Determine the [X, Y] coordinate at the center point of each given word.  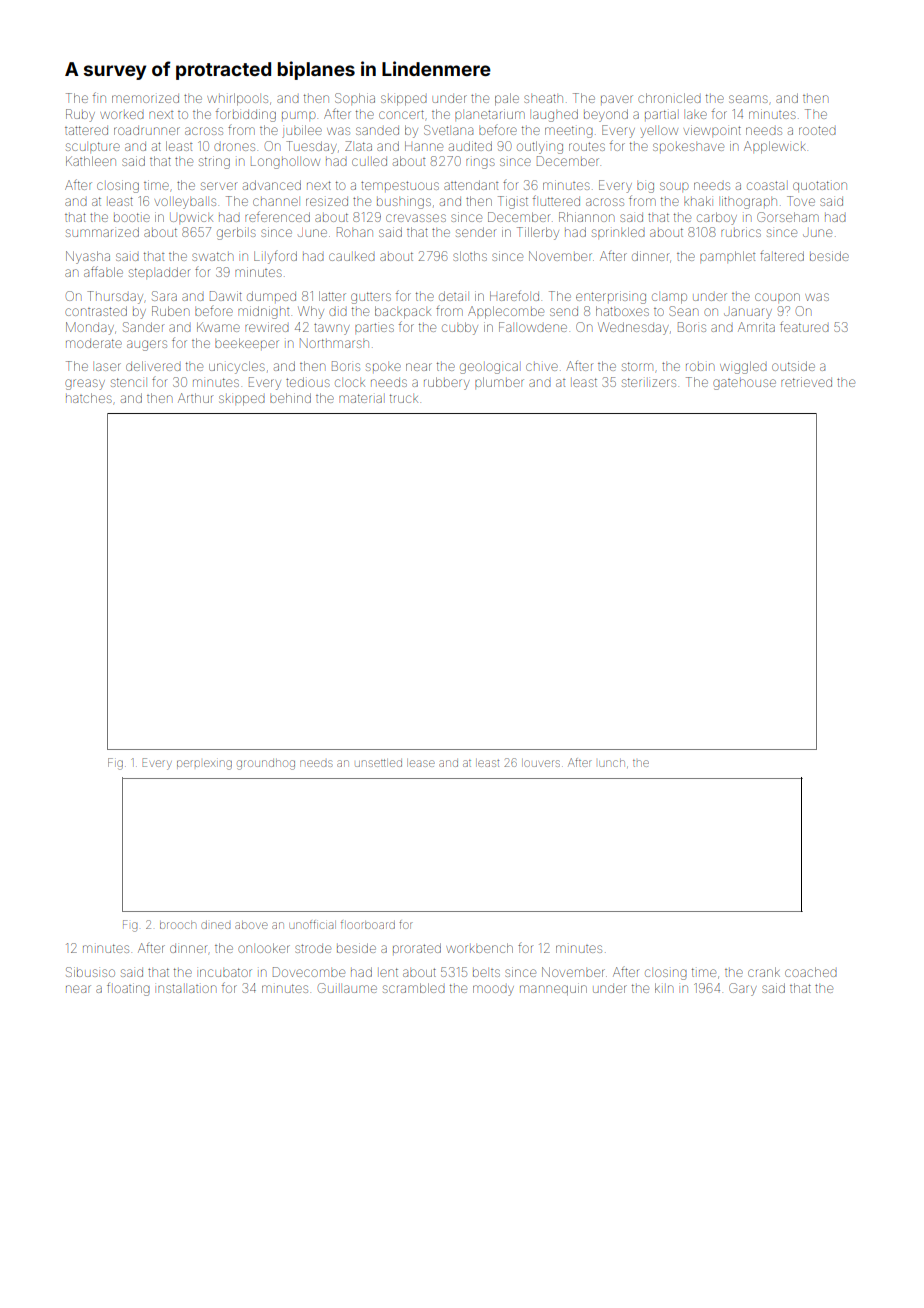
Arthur [195, 398]
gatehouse [744, 384]
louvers [542, 763]
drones [234, 147]
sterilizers [649, 382]
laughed [555, 115]
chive [542, 367]
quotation [820, 186]
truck [404, 398]
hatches [89, 398]
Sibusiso [90, 972]
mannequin [553, 989]
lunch [612, 763]
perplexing [204, 765]
